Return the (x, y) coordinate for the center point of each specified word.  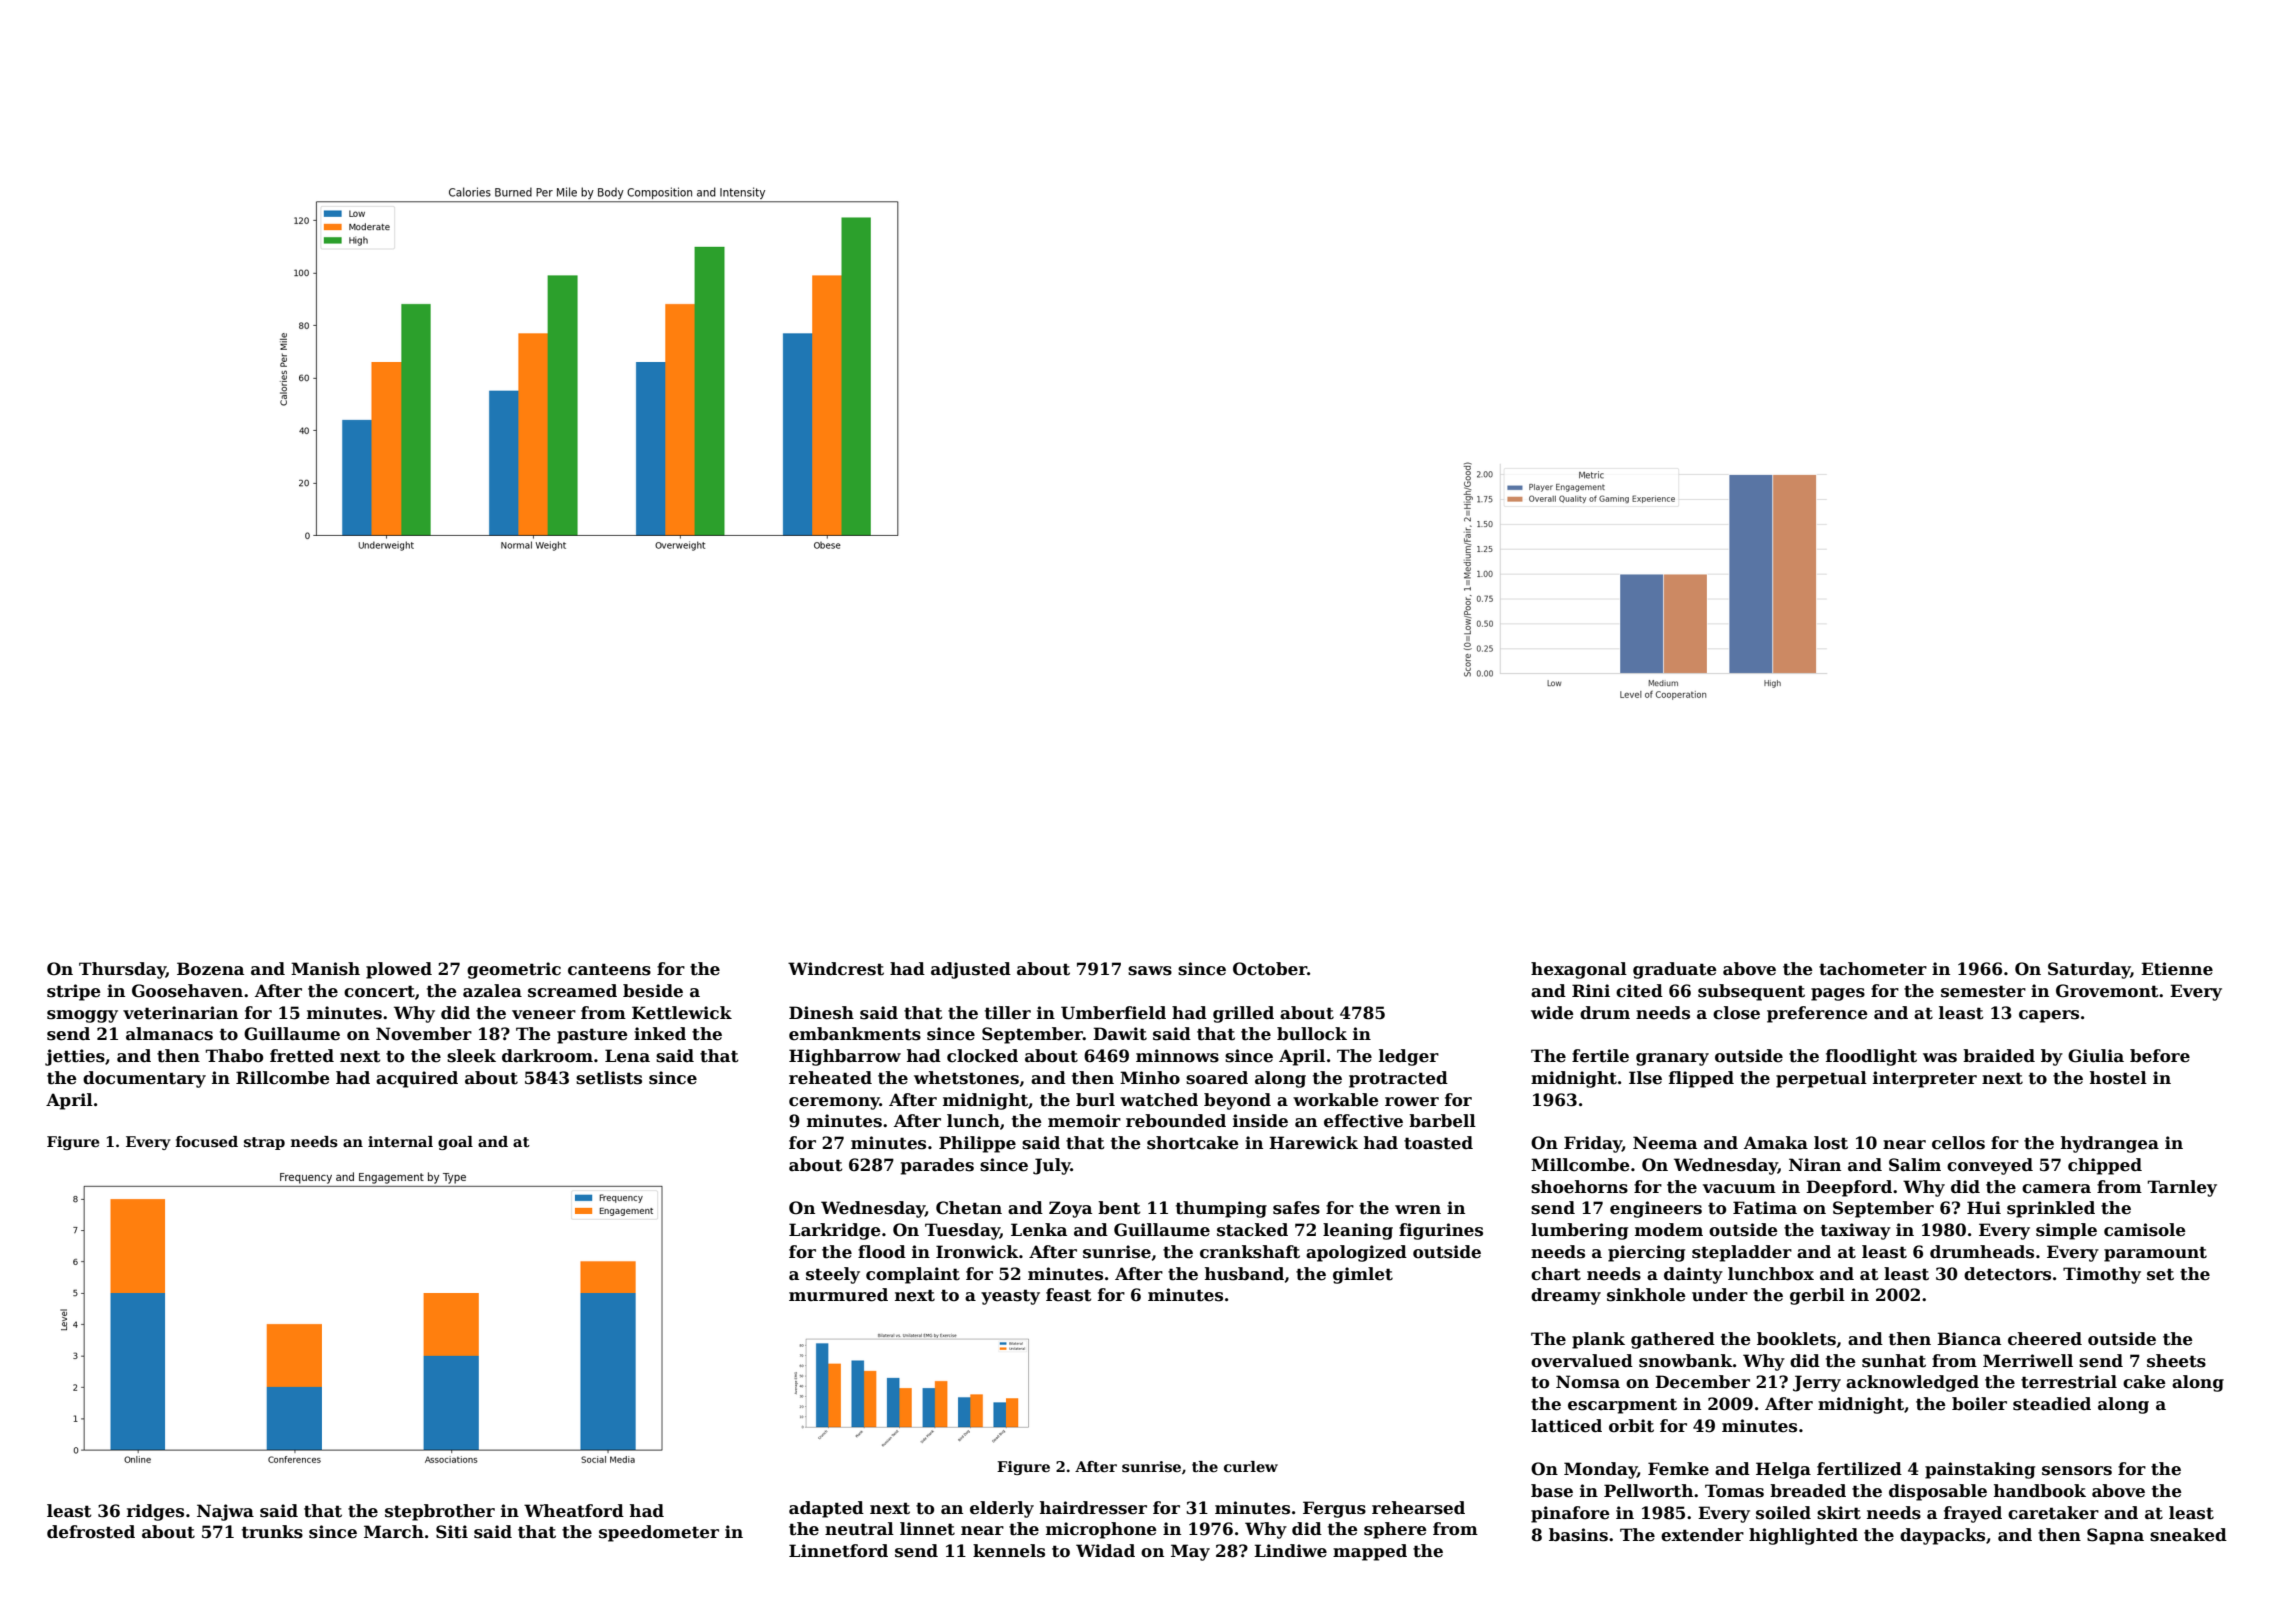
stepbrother (440, 1512)
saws (1150, 971)
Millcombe (1580, 1165)
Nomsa (1588, 1382)
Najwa (225, 1512)
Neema (1665, 1143)
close (1736, 1013)
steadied (2052, 1404)
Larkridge (835, 1231)
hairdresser (1093, 1508)
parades (937, 1166)
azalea (492, 991)
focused (207, 1142)
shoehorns (1579, 1187)
